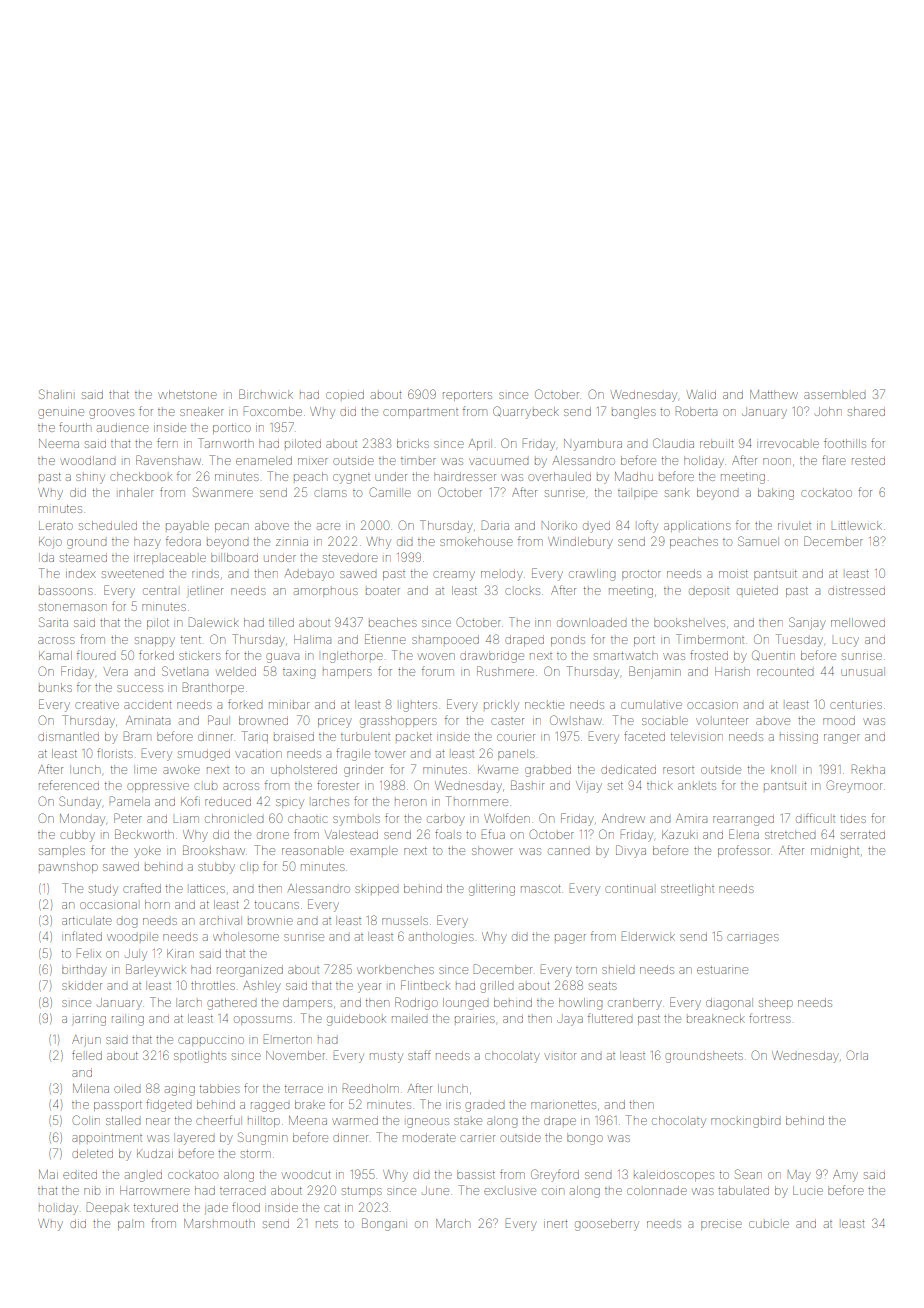 Image resolution: width=924 pixels, height=1308 pixels. Describe the element at coordinates (131, 1224) in the screenshot. I see `palm` at that location.
